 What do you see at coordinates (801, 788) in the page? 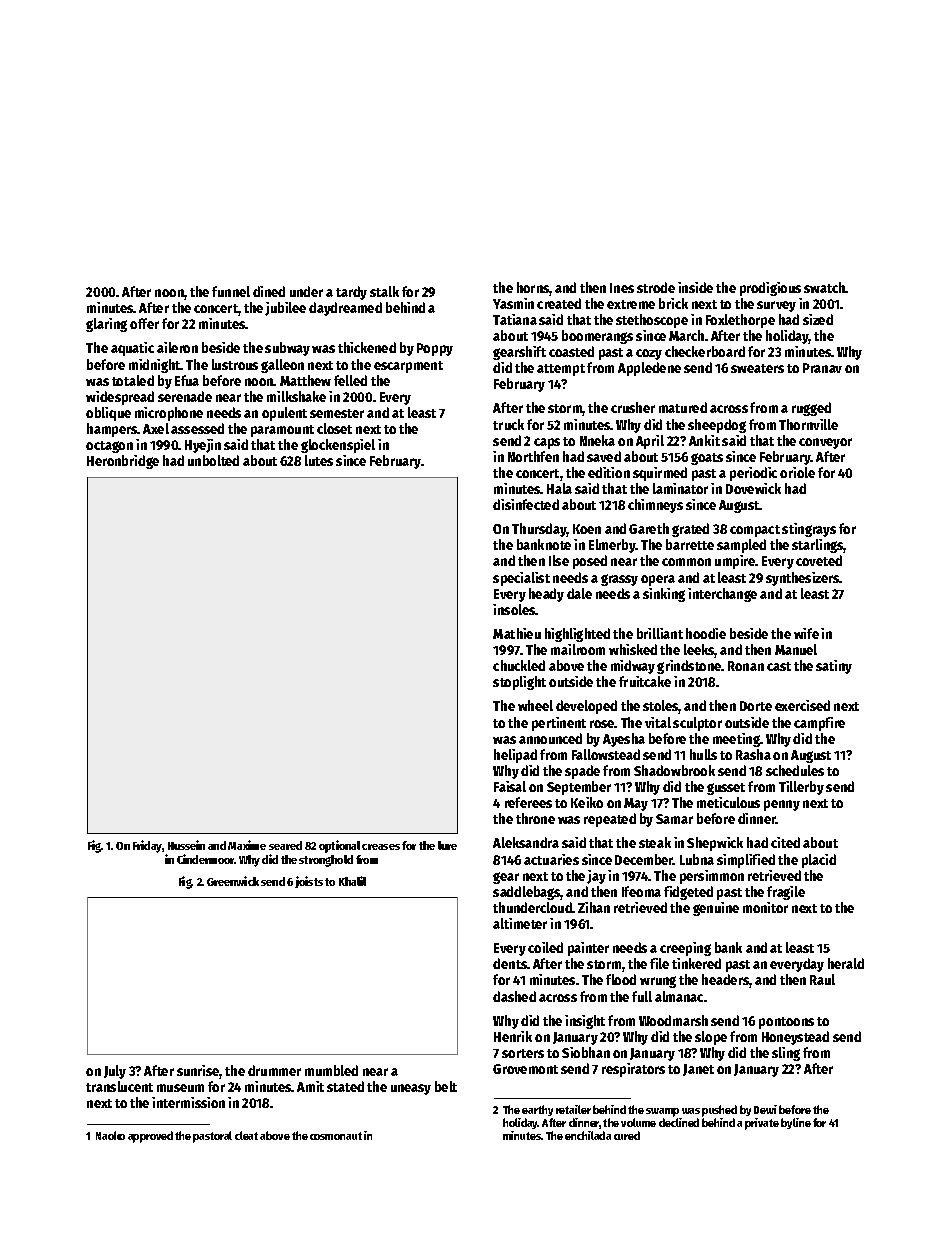
I see `Tillerby` at bounding box center [801, 788].
